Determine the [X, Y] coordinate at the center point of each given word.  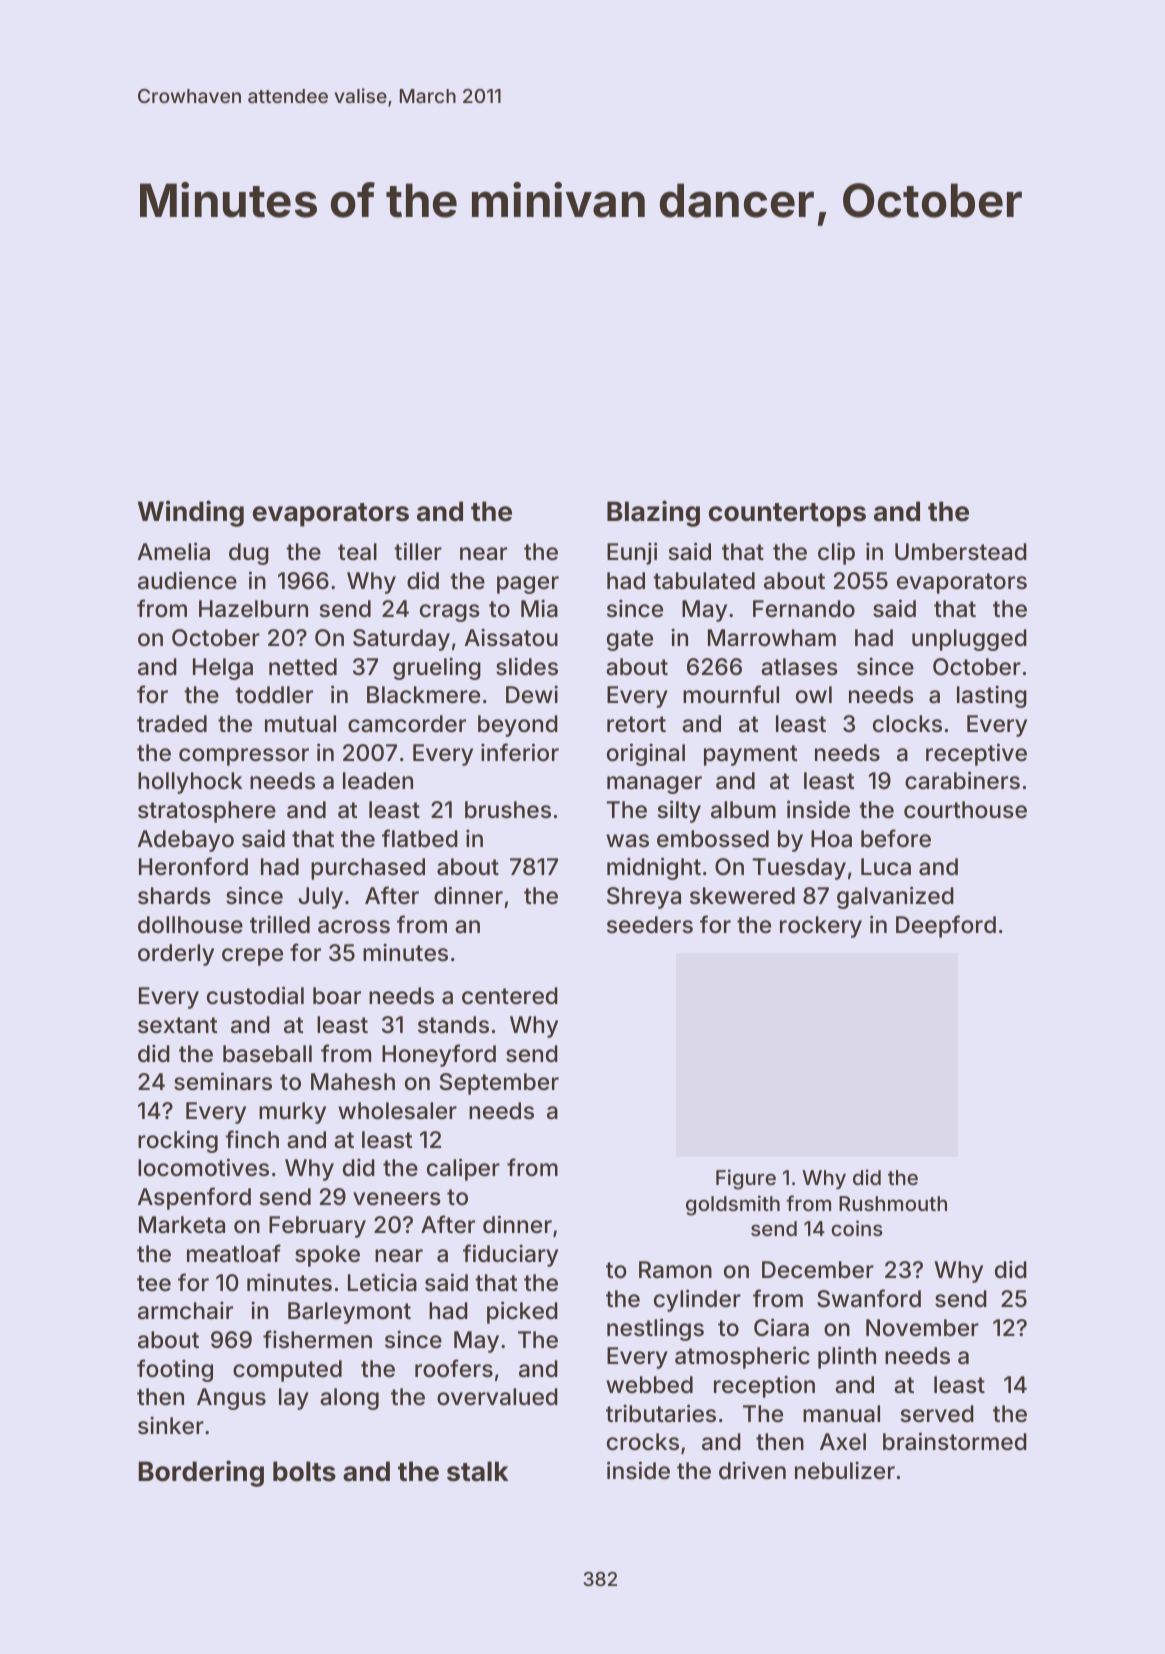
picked [522, 1312]
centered [510, 996]
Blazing [653, 513]
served [937, 1414]
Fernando [804, 609]
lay [294, 1399]
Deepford [946, 926]
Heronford [193, 866]
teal [357, 552]
